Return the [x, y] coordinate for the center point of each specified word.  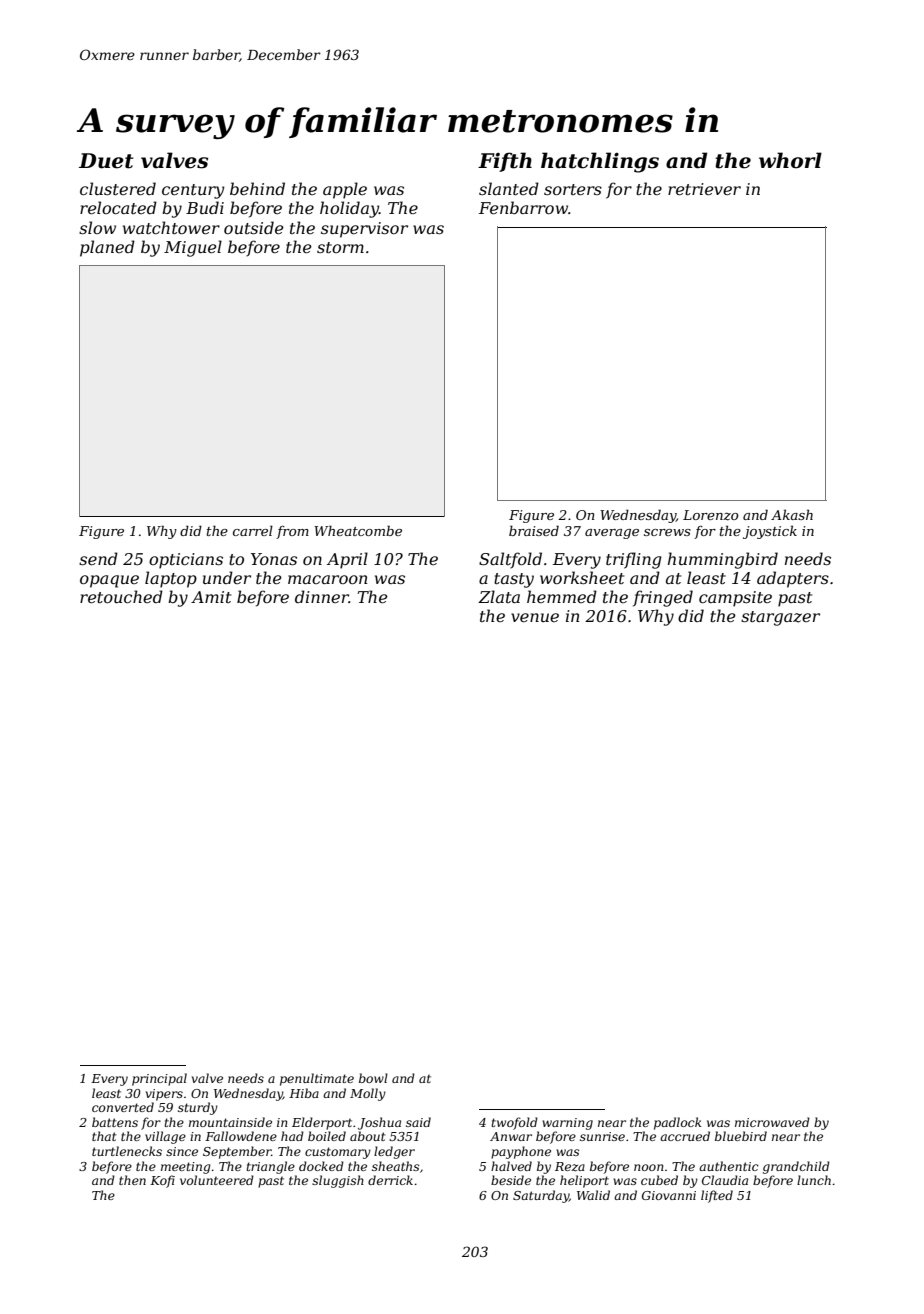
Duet [106, 161]
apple [345, 190]
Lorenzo [711, 515]
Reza [570, 1167]
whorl [790, 160]
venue [535, 617]
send [98, 558]
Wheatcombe [358, 530]
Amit [211, 597]
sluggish [338, 1181]
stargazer [780, 618]
